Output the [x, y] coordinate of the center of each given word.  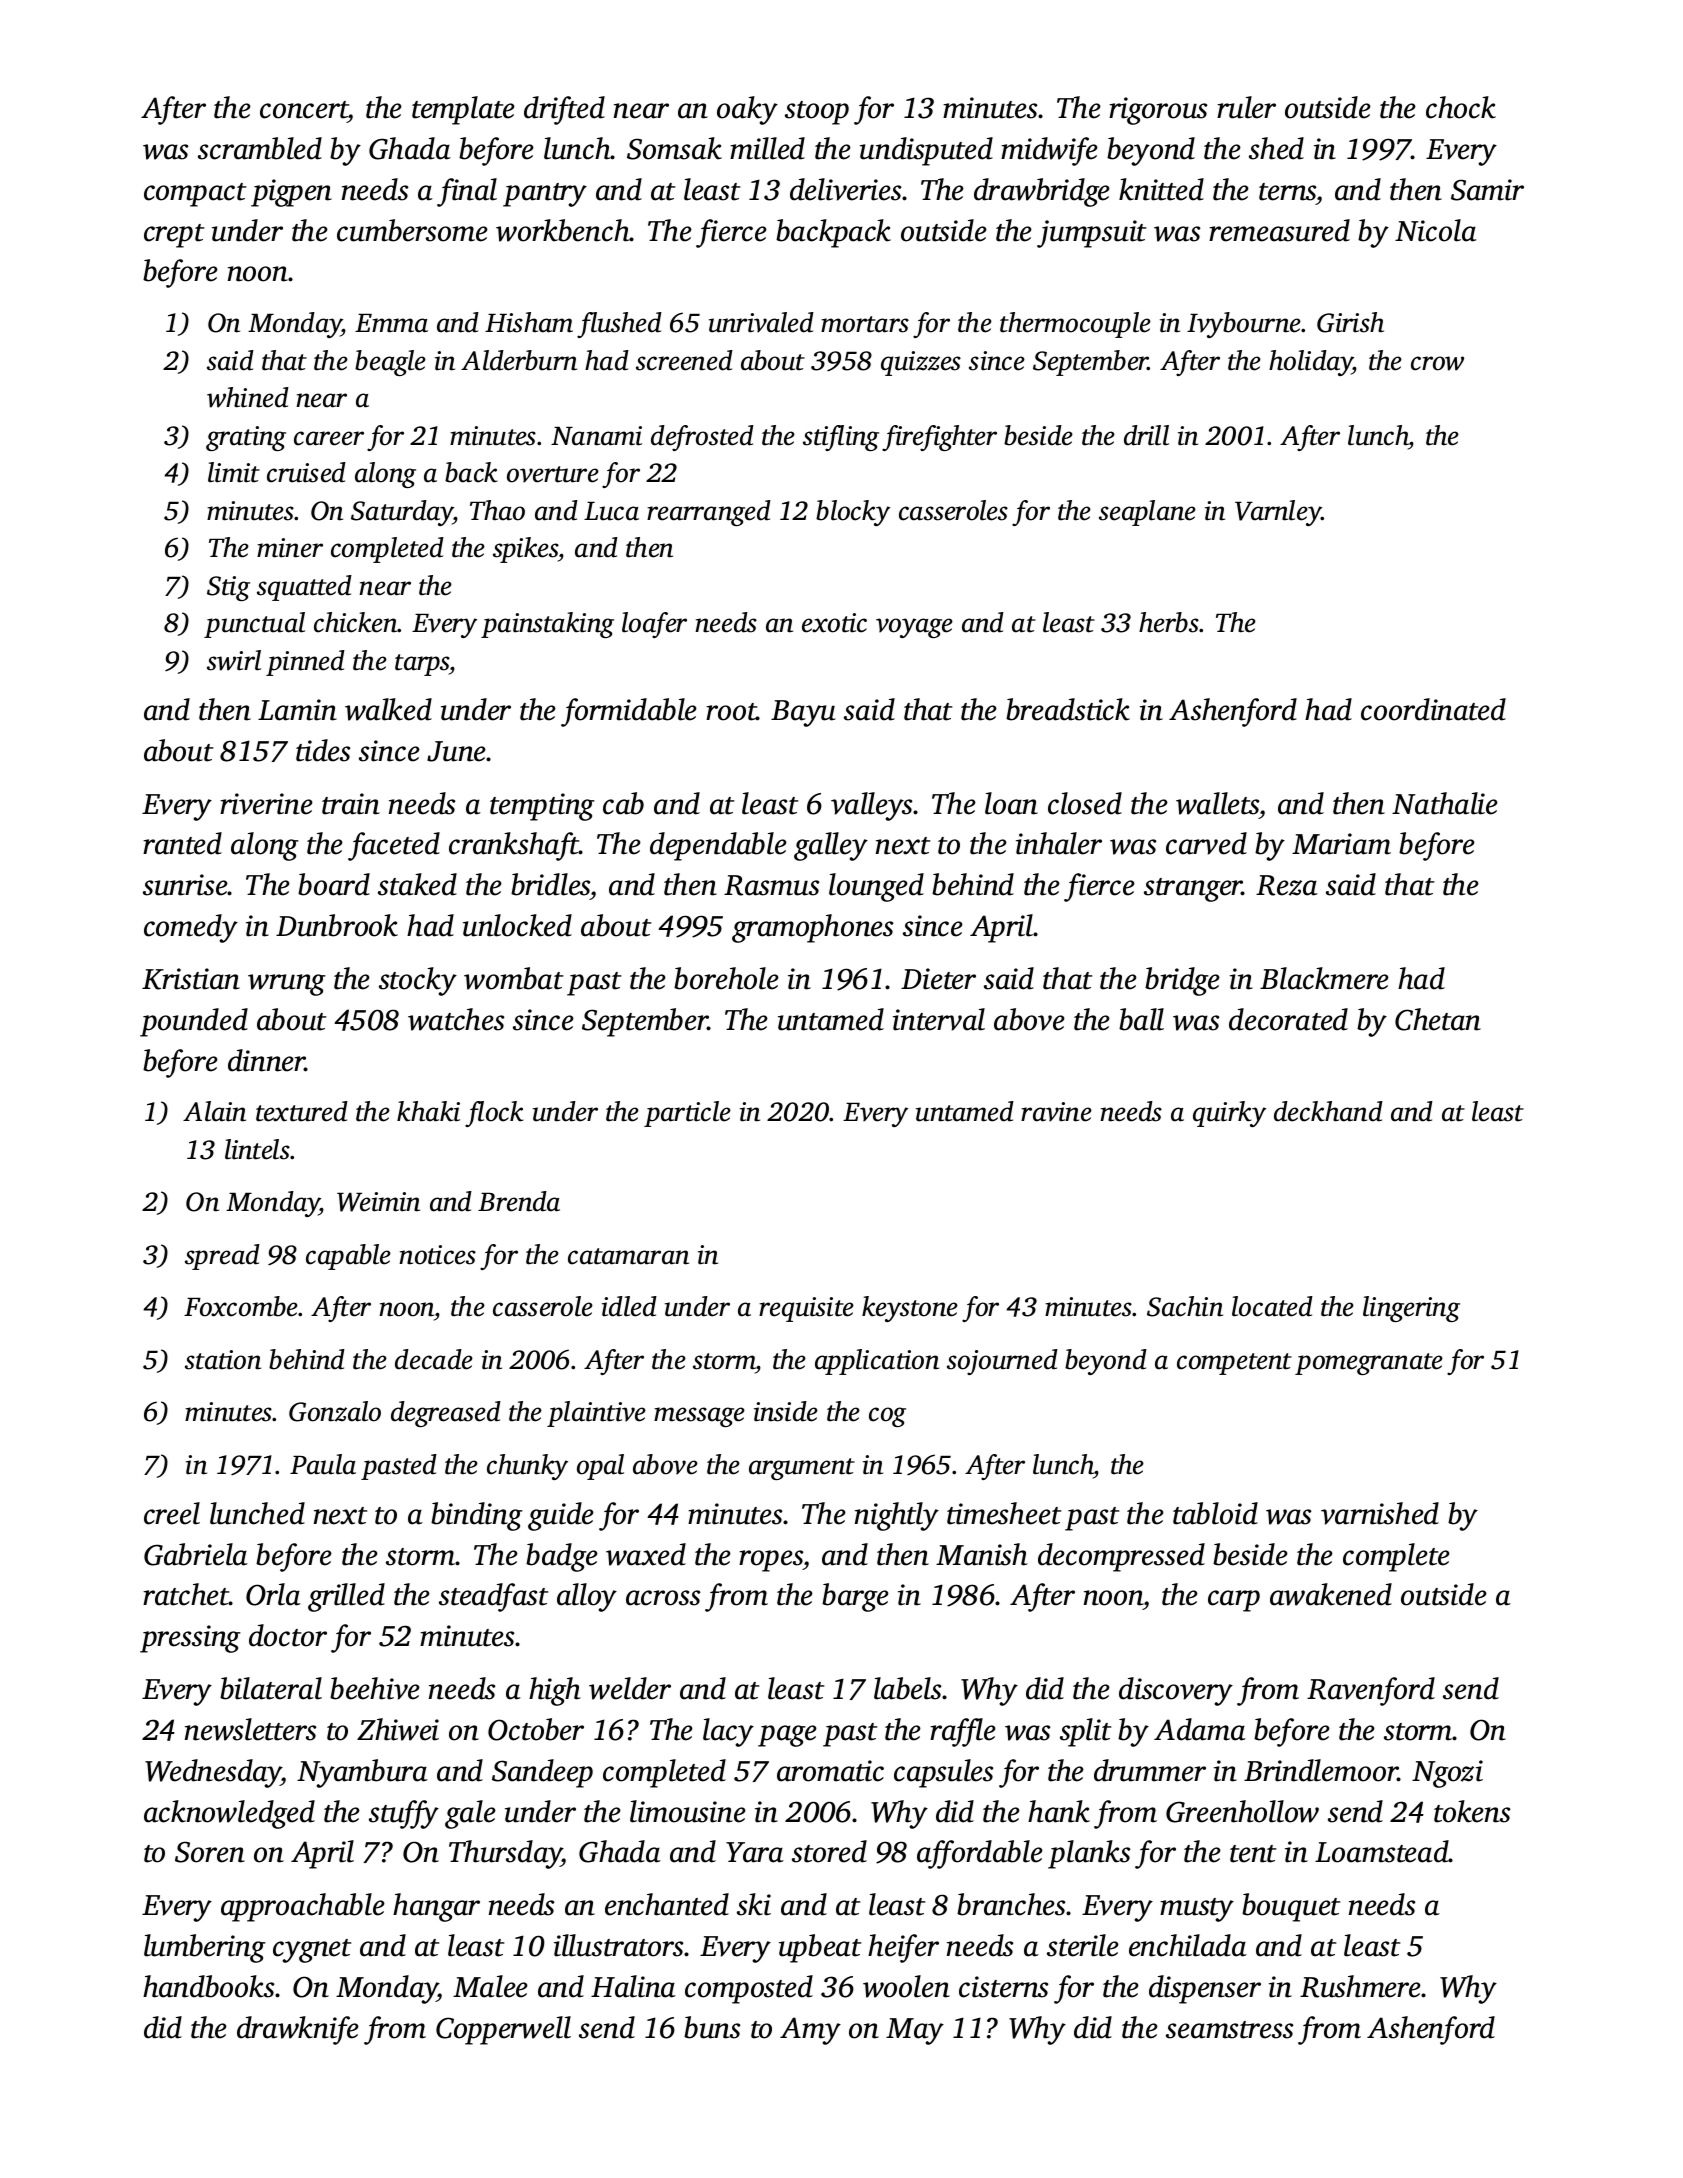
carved [1206, 843]
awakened [1331, 1594]
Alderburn [519, 360]
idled [629, 1306]
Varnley [1278, 513]
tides [323, 750]
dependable [718, 846]
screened [684, 360]
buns [712, 2027]
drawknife [298, 2030]
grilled [346, 1597]
